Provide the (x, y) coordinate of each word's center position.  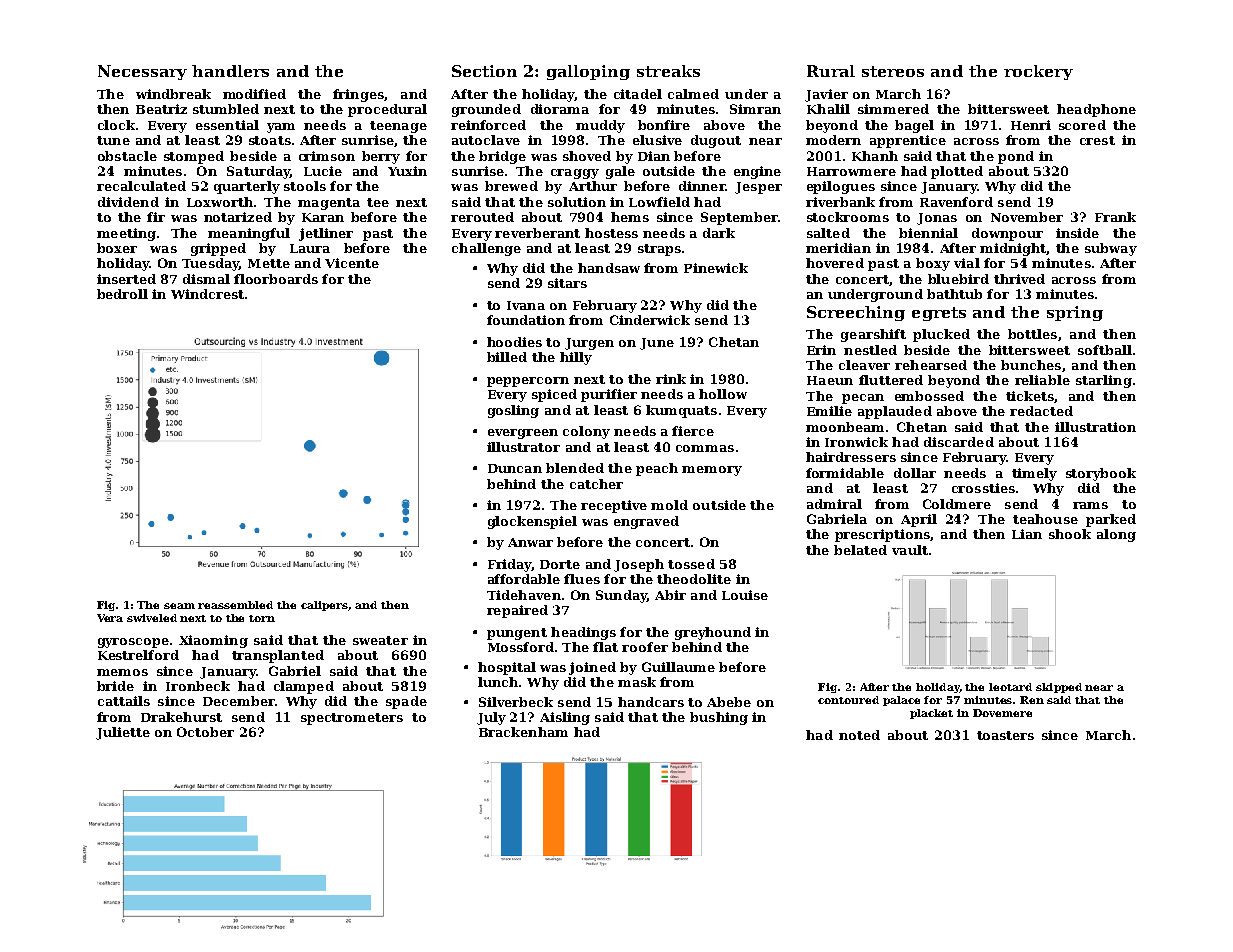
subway (1111, 249)
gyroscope (133, 643)
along (1116, 535)
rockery (1038, 72)
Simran (755, 109)
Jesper (758, 188)
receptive (614, 506)
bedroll (122, 294)
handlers (230, 71)
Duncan (515, 468)
